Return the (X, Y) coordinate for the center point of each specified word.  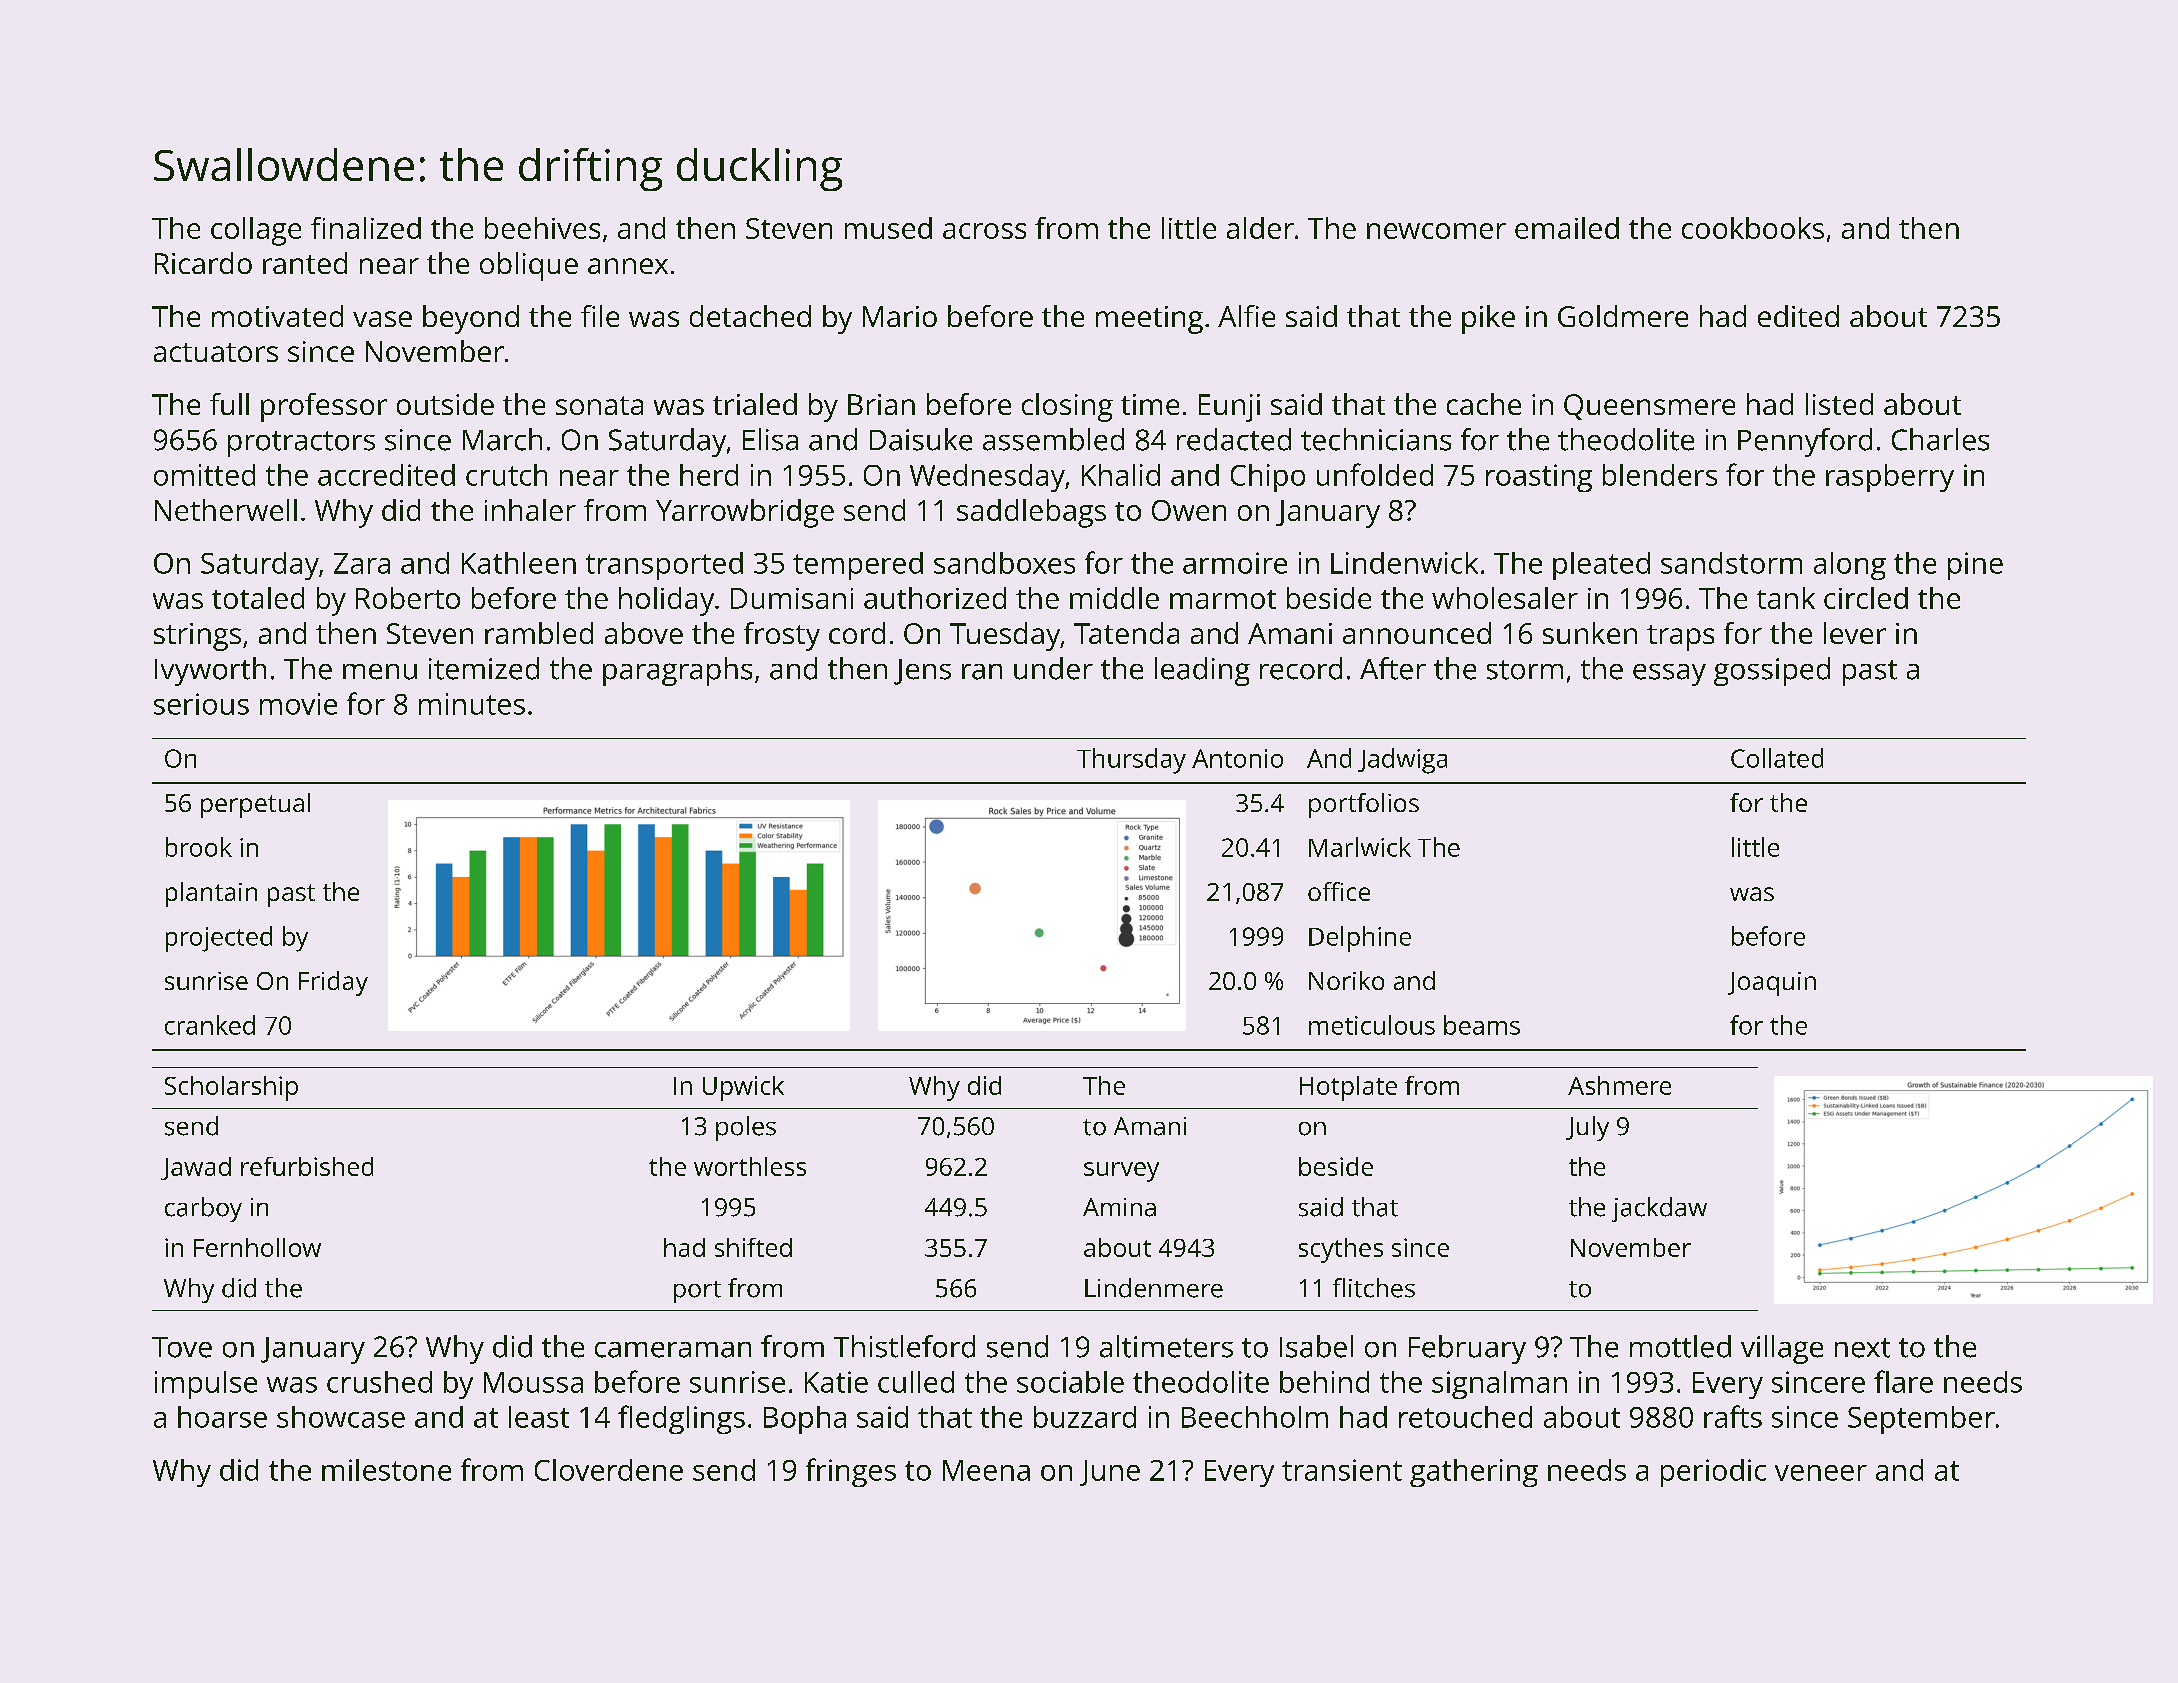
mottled (1680, 1346)
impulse (206, 1385)
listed (1839, 404)
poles (746, 1128)
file (600, 316)
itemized (484, 668)
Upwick (743, 1088)
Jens (922, 672)
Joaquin (1772, 984)
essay (1669, 675)
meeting (1149, 320)
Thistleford (904, 1346)
